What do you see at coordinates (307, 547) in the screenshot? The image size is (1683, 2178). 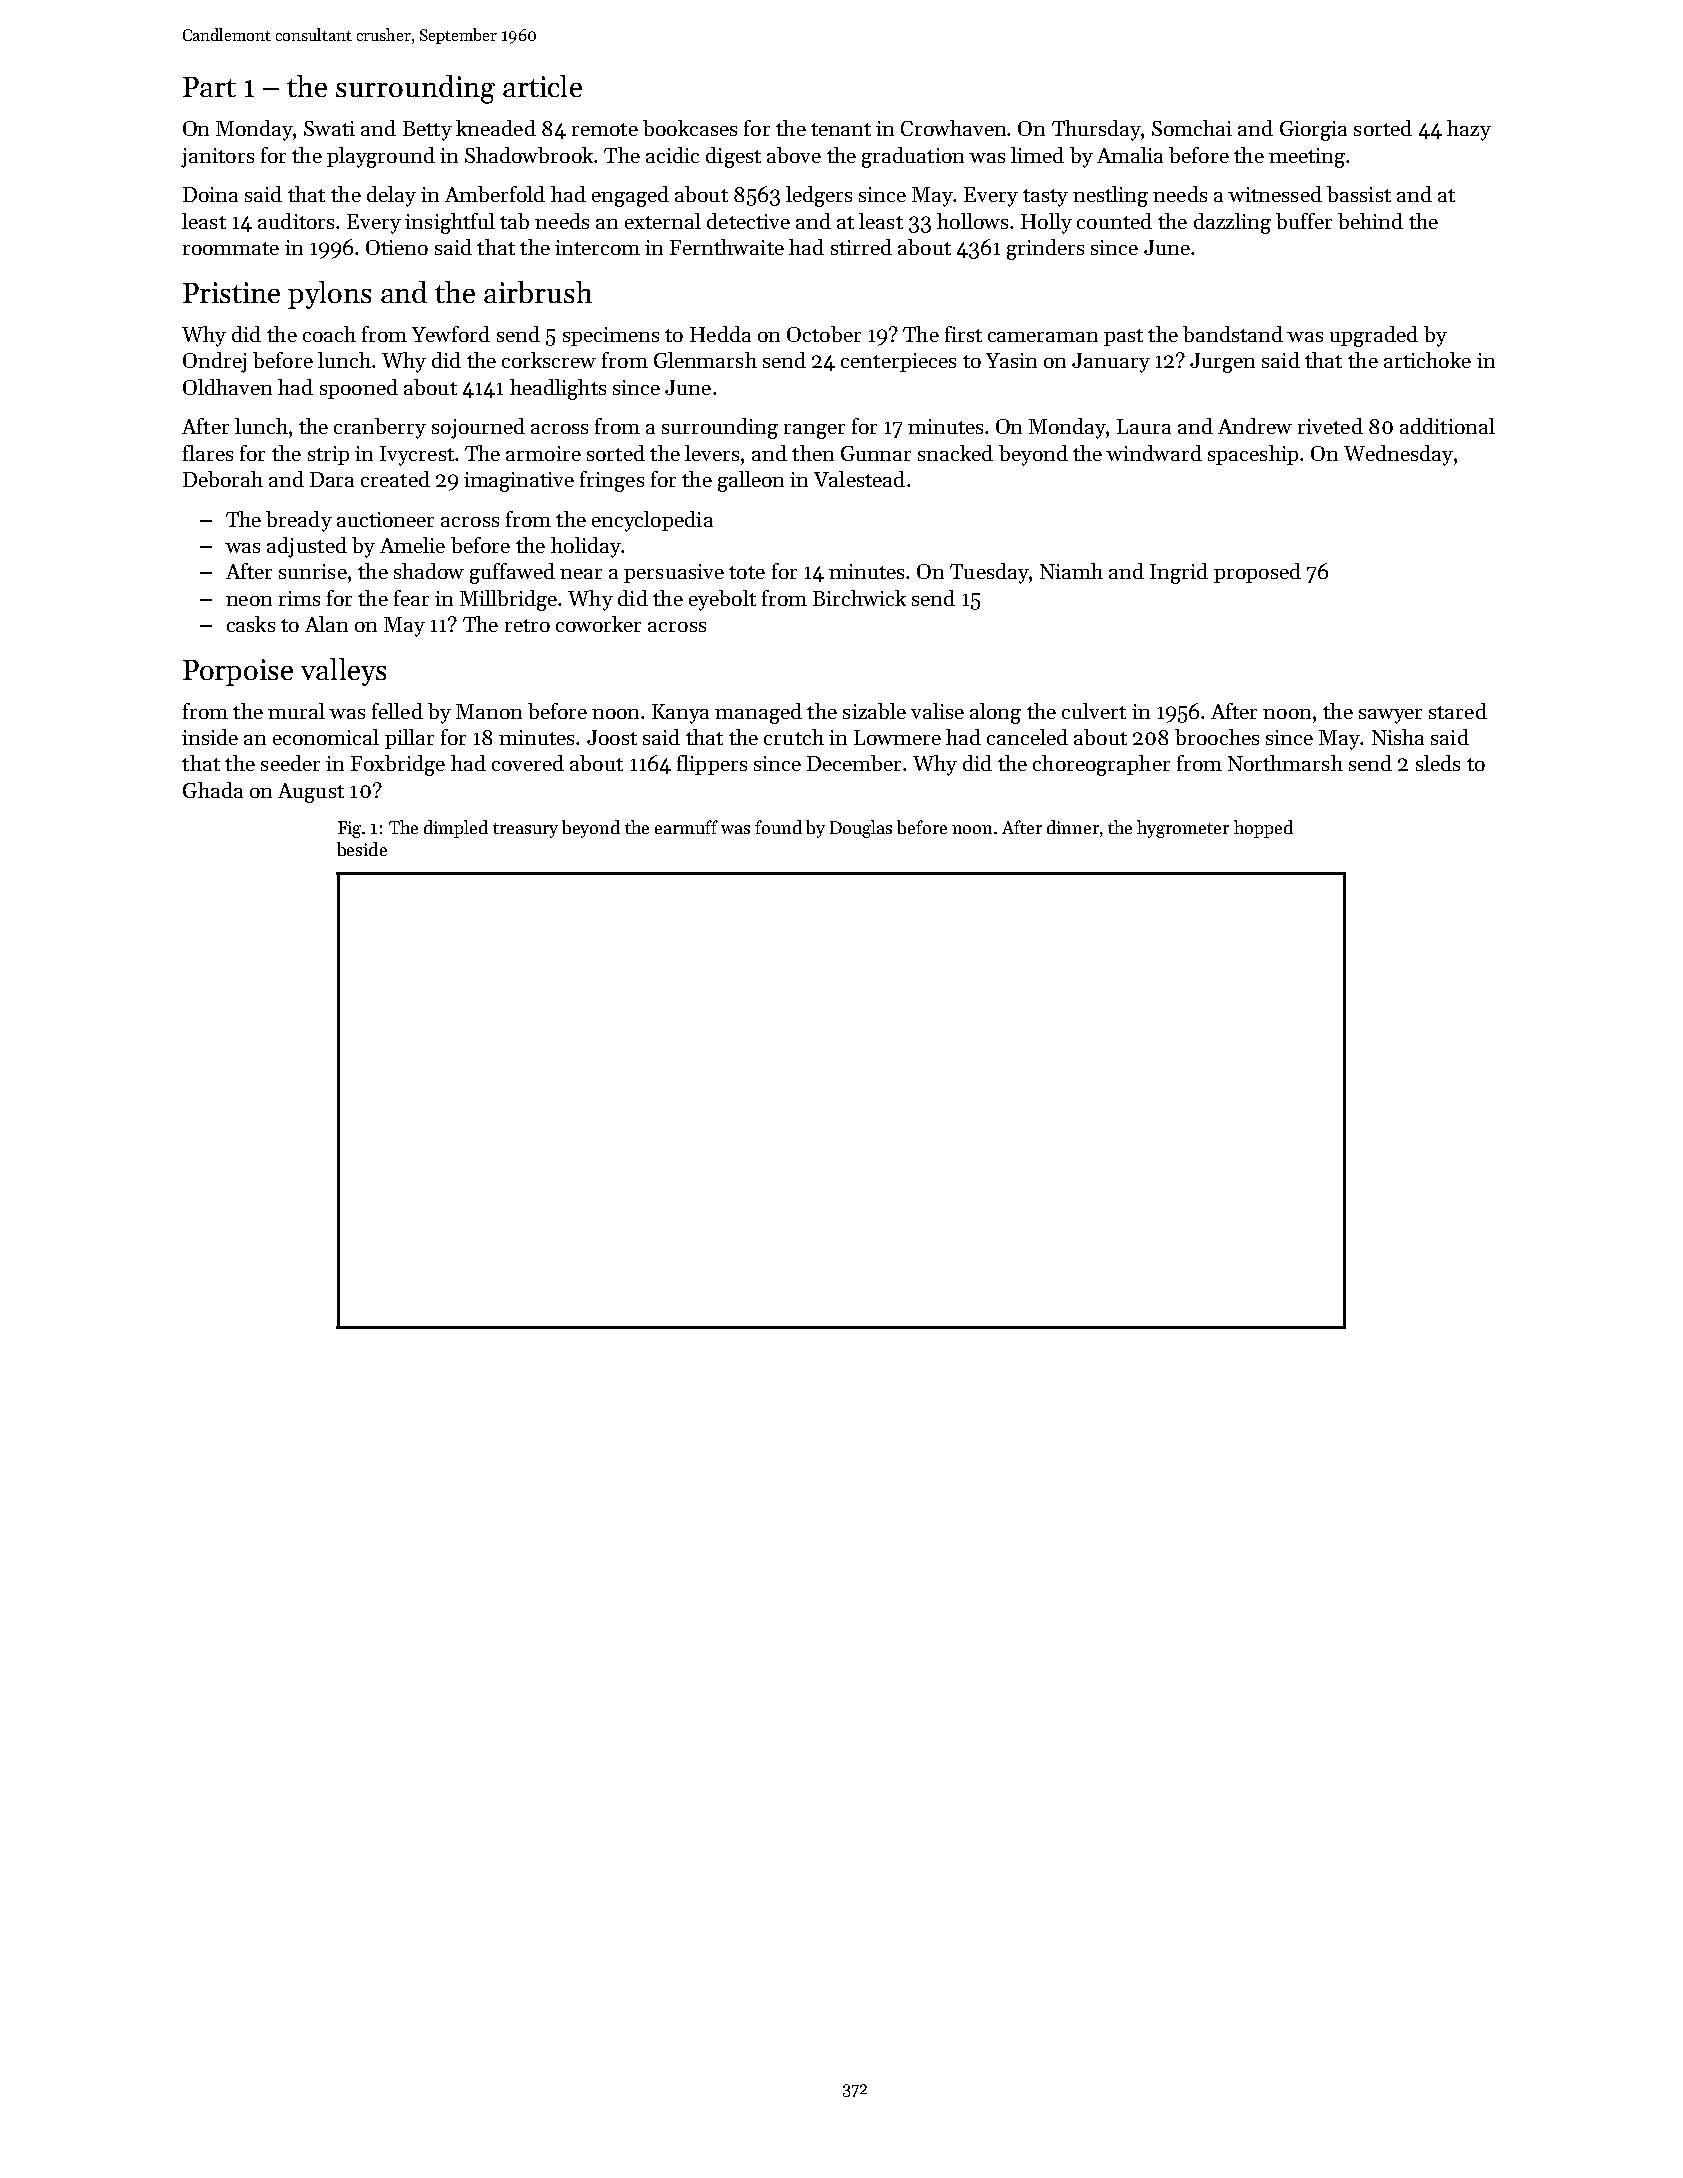 I see `adjusted` at bounding box center [307, 547].
